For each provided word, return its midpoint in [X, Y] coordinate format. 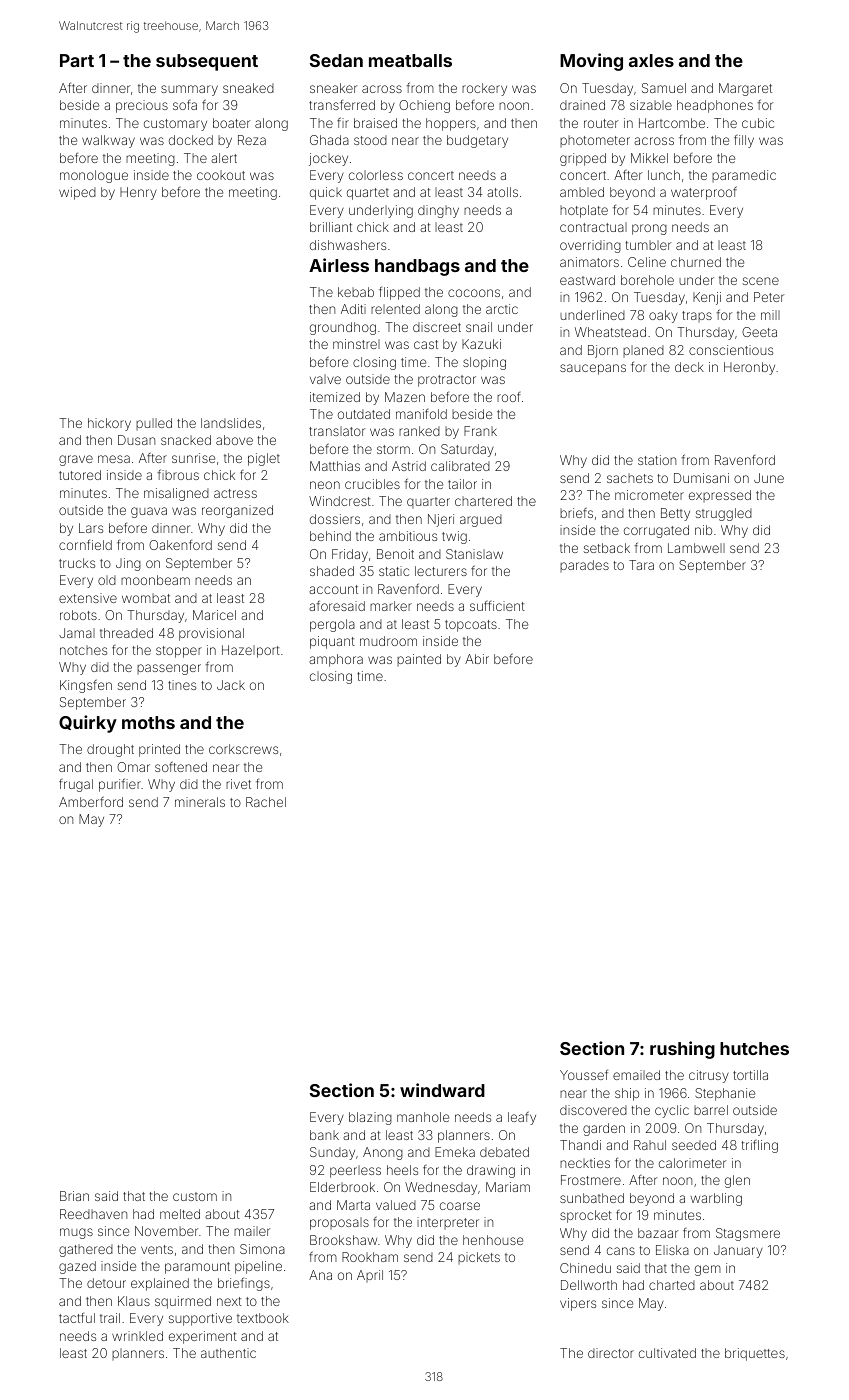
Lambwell [696, 548]
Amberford [91, 801]
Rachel [266, 802]
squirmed [183, 1302]
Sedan [336, 60]
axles [651, 60]
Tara [641, 565]
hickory [109, 424]
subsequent [207, 62]
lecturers [441, 571]
